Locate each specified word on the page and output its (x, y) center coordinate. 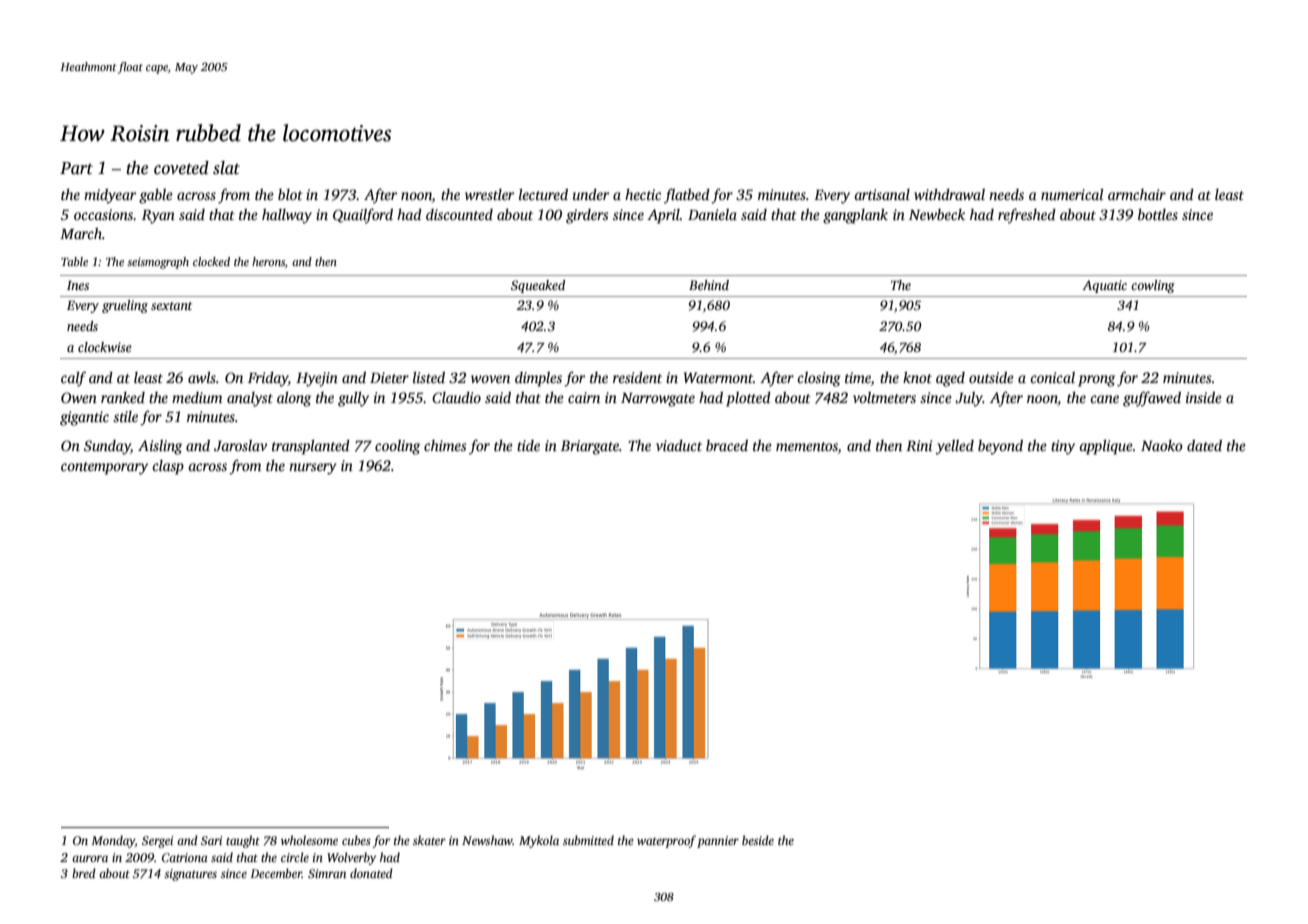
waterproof (666, 841)
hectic (643, 194)
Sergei (158, 842)
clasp (168, 467)
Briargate (590, 447)
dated (1204, 445)
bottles (1158, 214)
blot (290, 194)
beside (758, 840)
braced (727, 445)
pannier (718, 842)
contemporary (104, 468)
